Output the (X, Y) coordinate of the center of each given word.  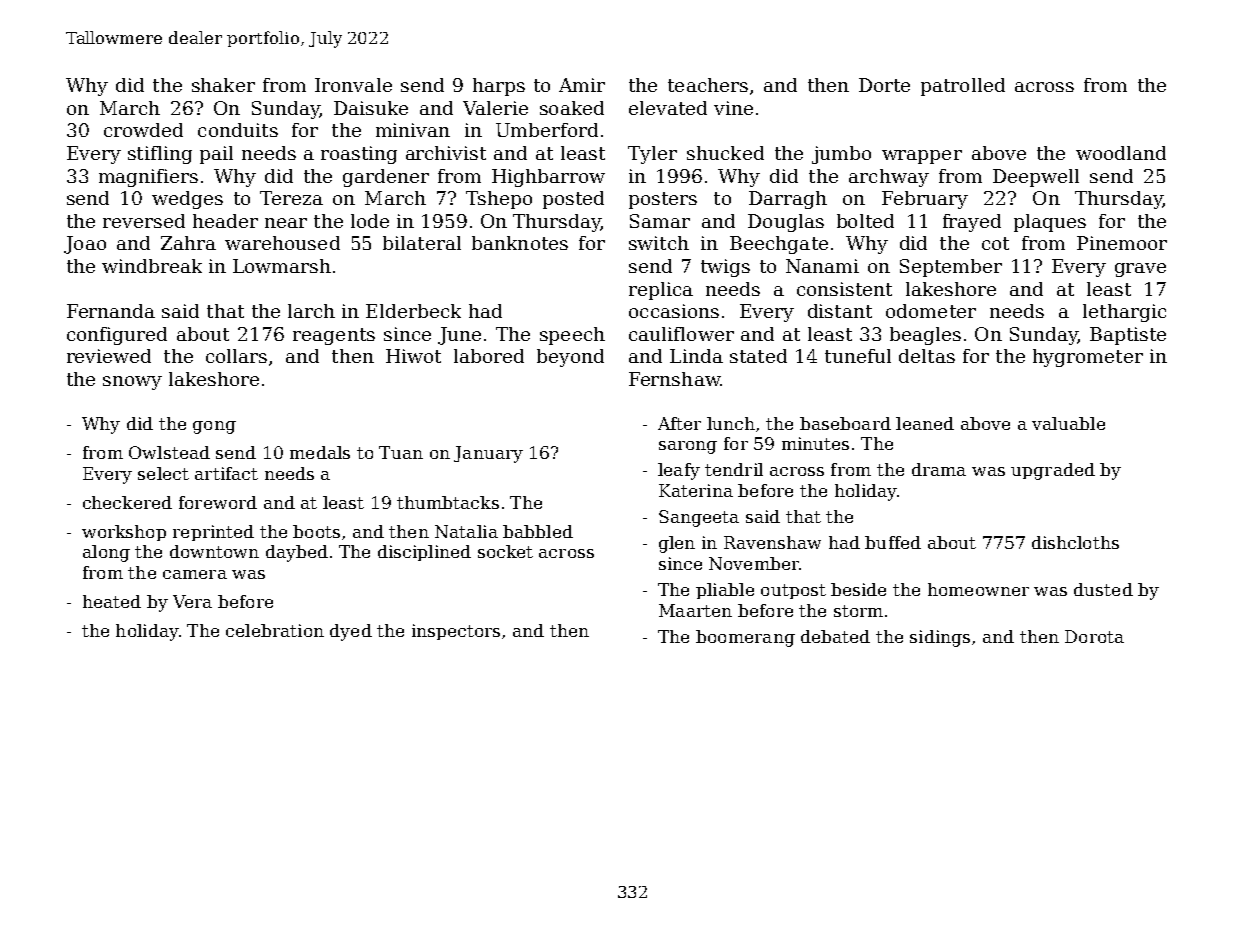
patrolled (963, 87)
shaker (223, 85)
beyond (570, 358)
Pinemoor (1122, 243)
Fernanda (111, 311)
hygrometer (1088, 358)
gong (214, 427)
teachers (708, 85)
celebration (275, 630)
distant (840, 311)
